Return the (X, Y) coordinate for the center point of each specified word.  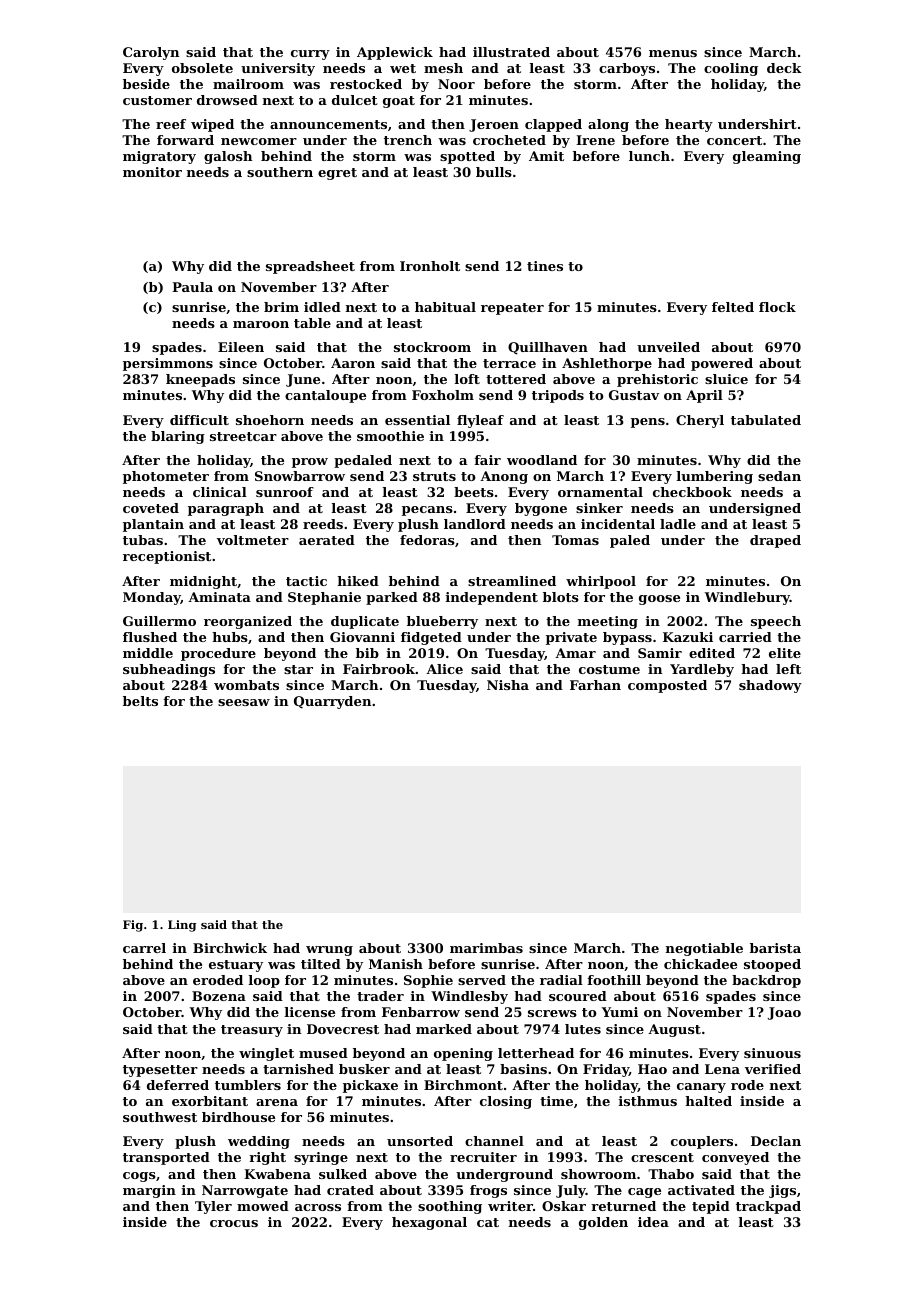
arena (277, 1102)
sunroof (285, 492)
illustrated (511, 52)
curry (310, 55)
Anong (504, 477)
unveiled (668, 347)
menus (673, 53)
